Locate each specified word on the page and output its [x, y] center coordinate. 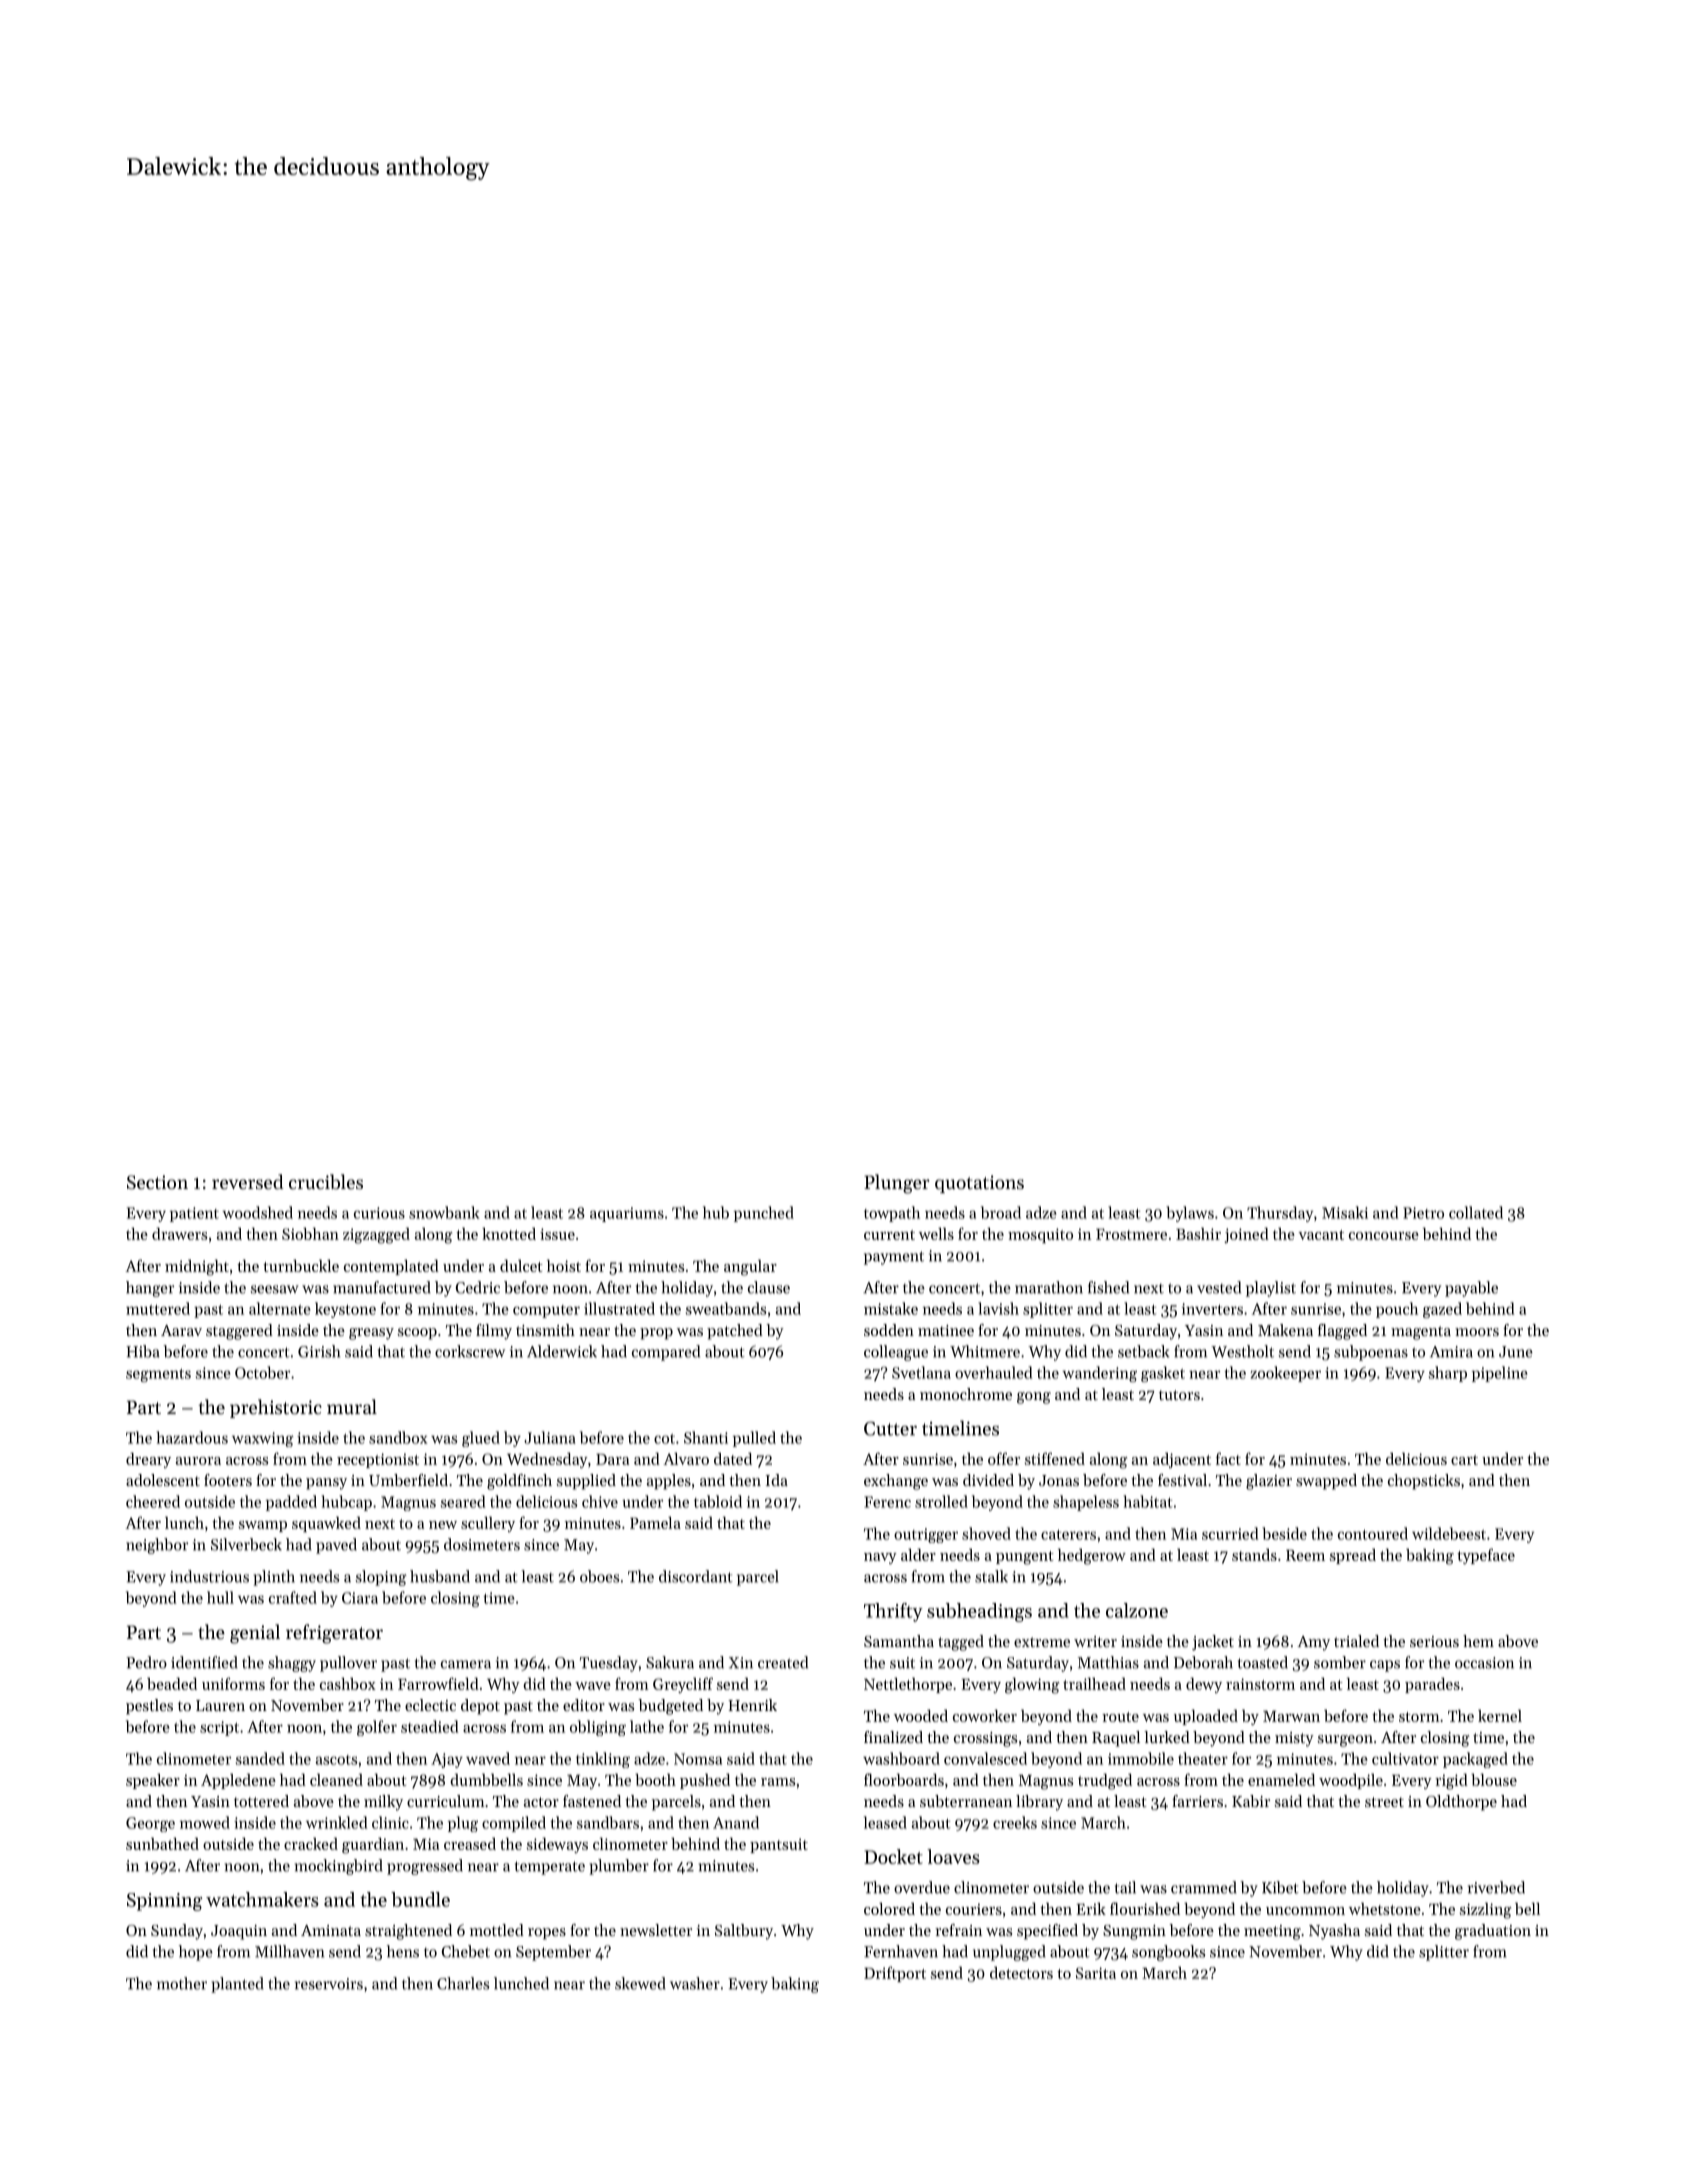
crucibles [326, 1182]
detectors [1021, 1973]
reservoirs [329, 1984]
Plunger [897, 1184]
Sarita [1096, 1973]
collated [1476, 1212]
